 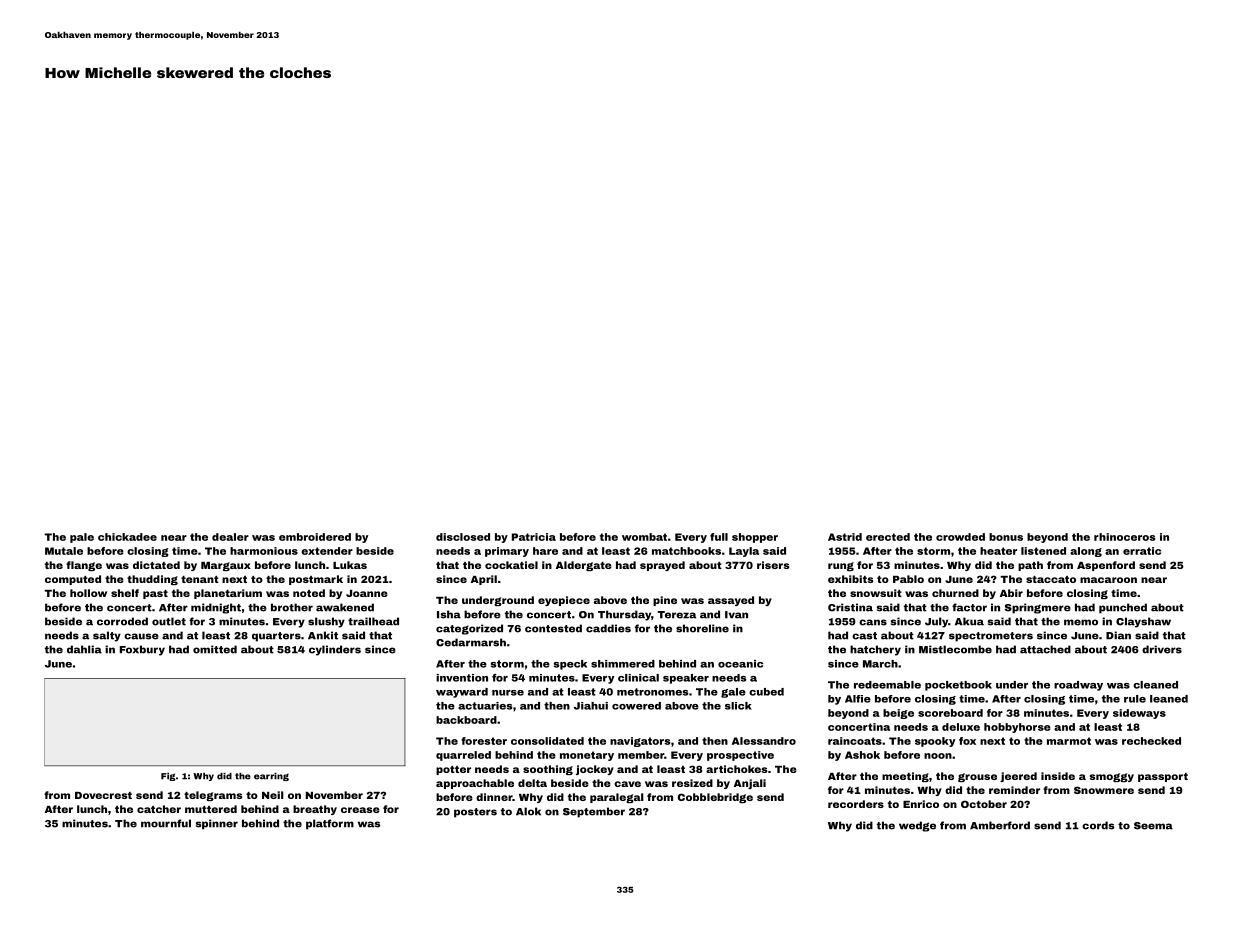 I want to click on erected, so click(x=888, y=537).
